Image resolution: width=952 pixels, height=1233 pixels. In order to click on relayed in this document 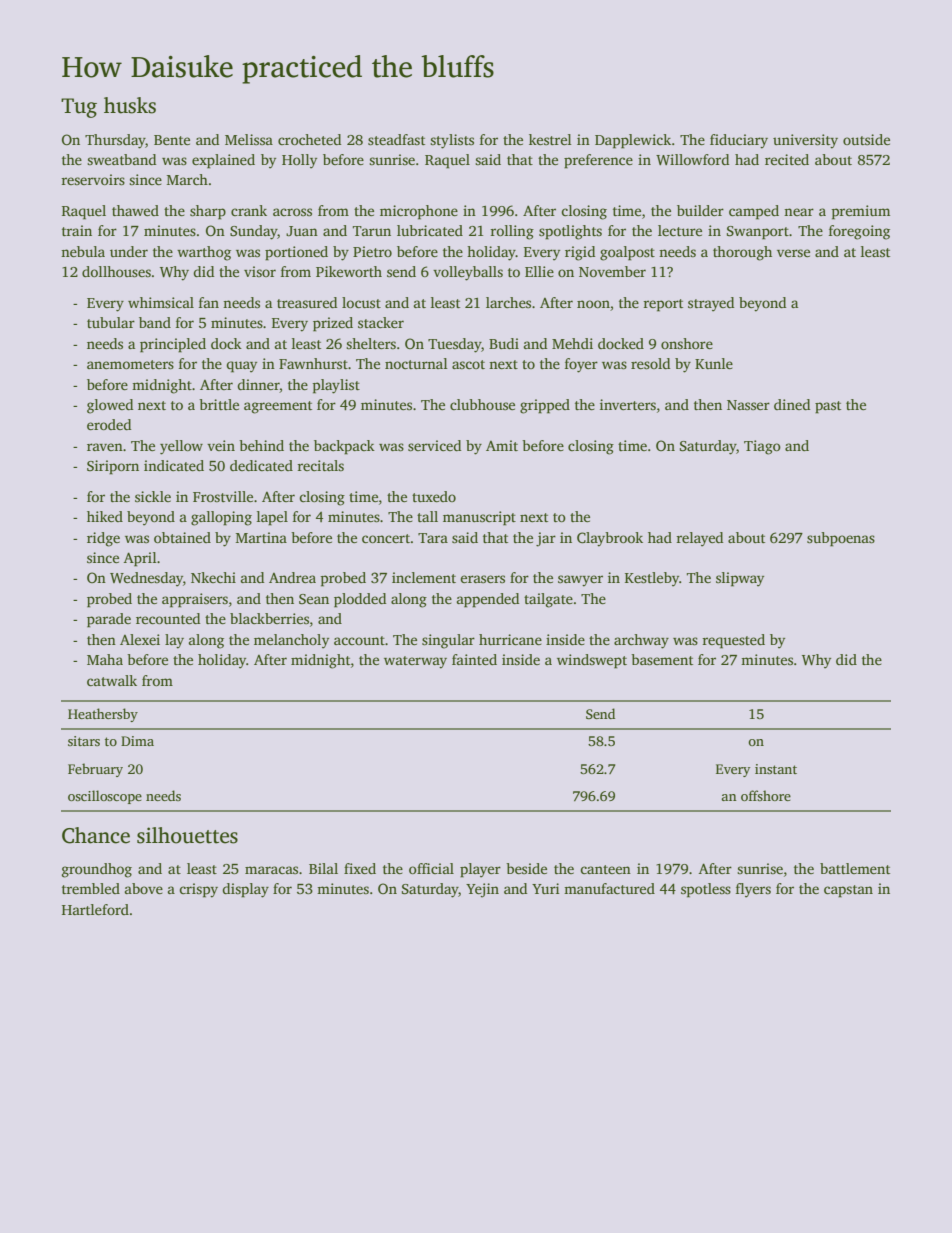, I will do `click(699, 539)`.
